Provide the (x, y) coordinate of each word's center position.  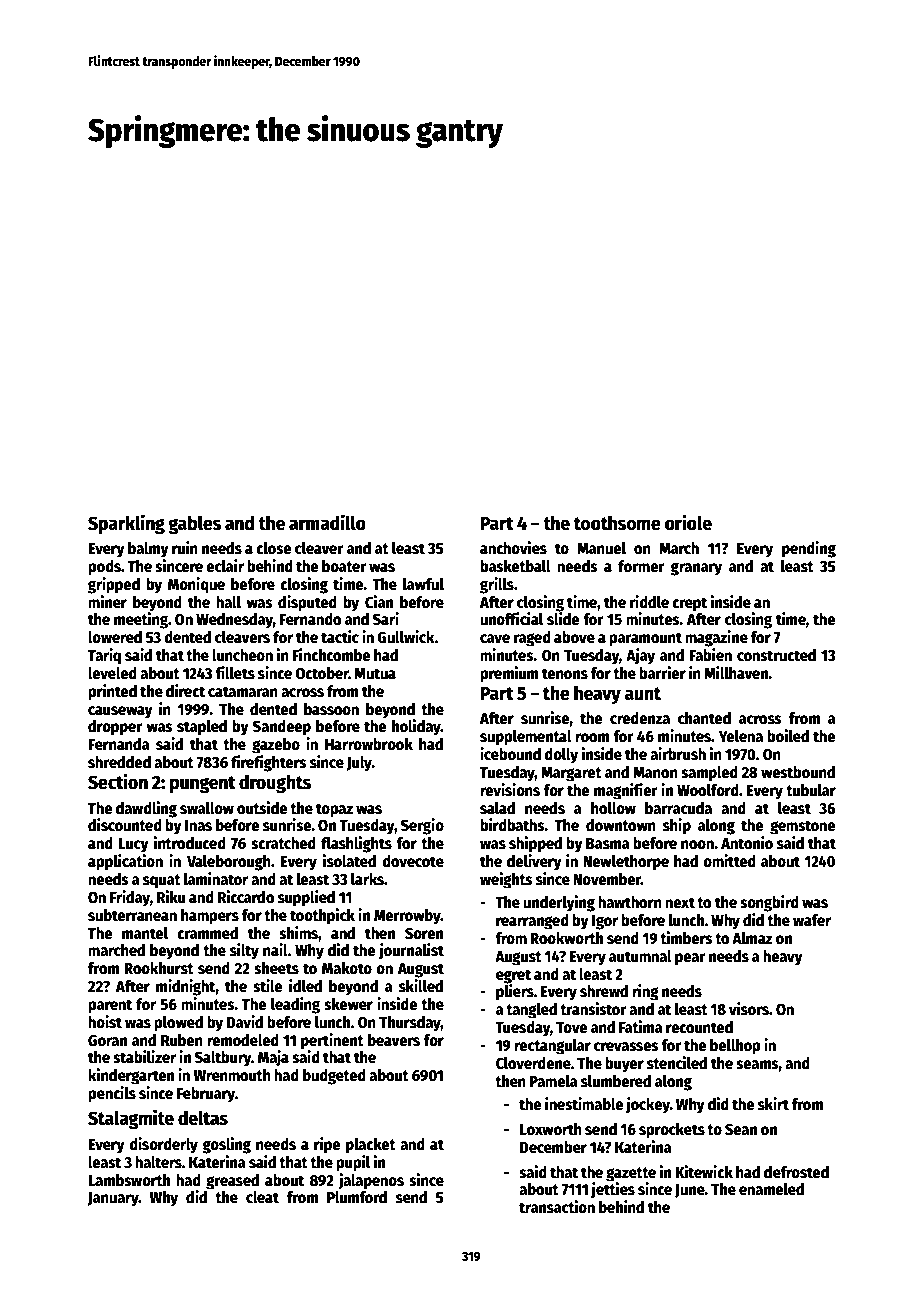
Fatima (641, 1026)
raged (532, 639)
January (113, 1199)
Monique (196, 585)
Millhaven (736, 672)
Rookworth (566, 938)
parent (110, 1006)
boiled (788, 735)
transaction (557, 1207)
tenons (565, 673)
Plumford (357, 1197)
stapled (202, 728)
